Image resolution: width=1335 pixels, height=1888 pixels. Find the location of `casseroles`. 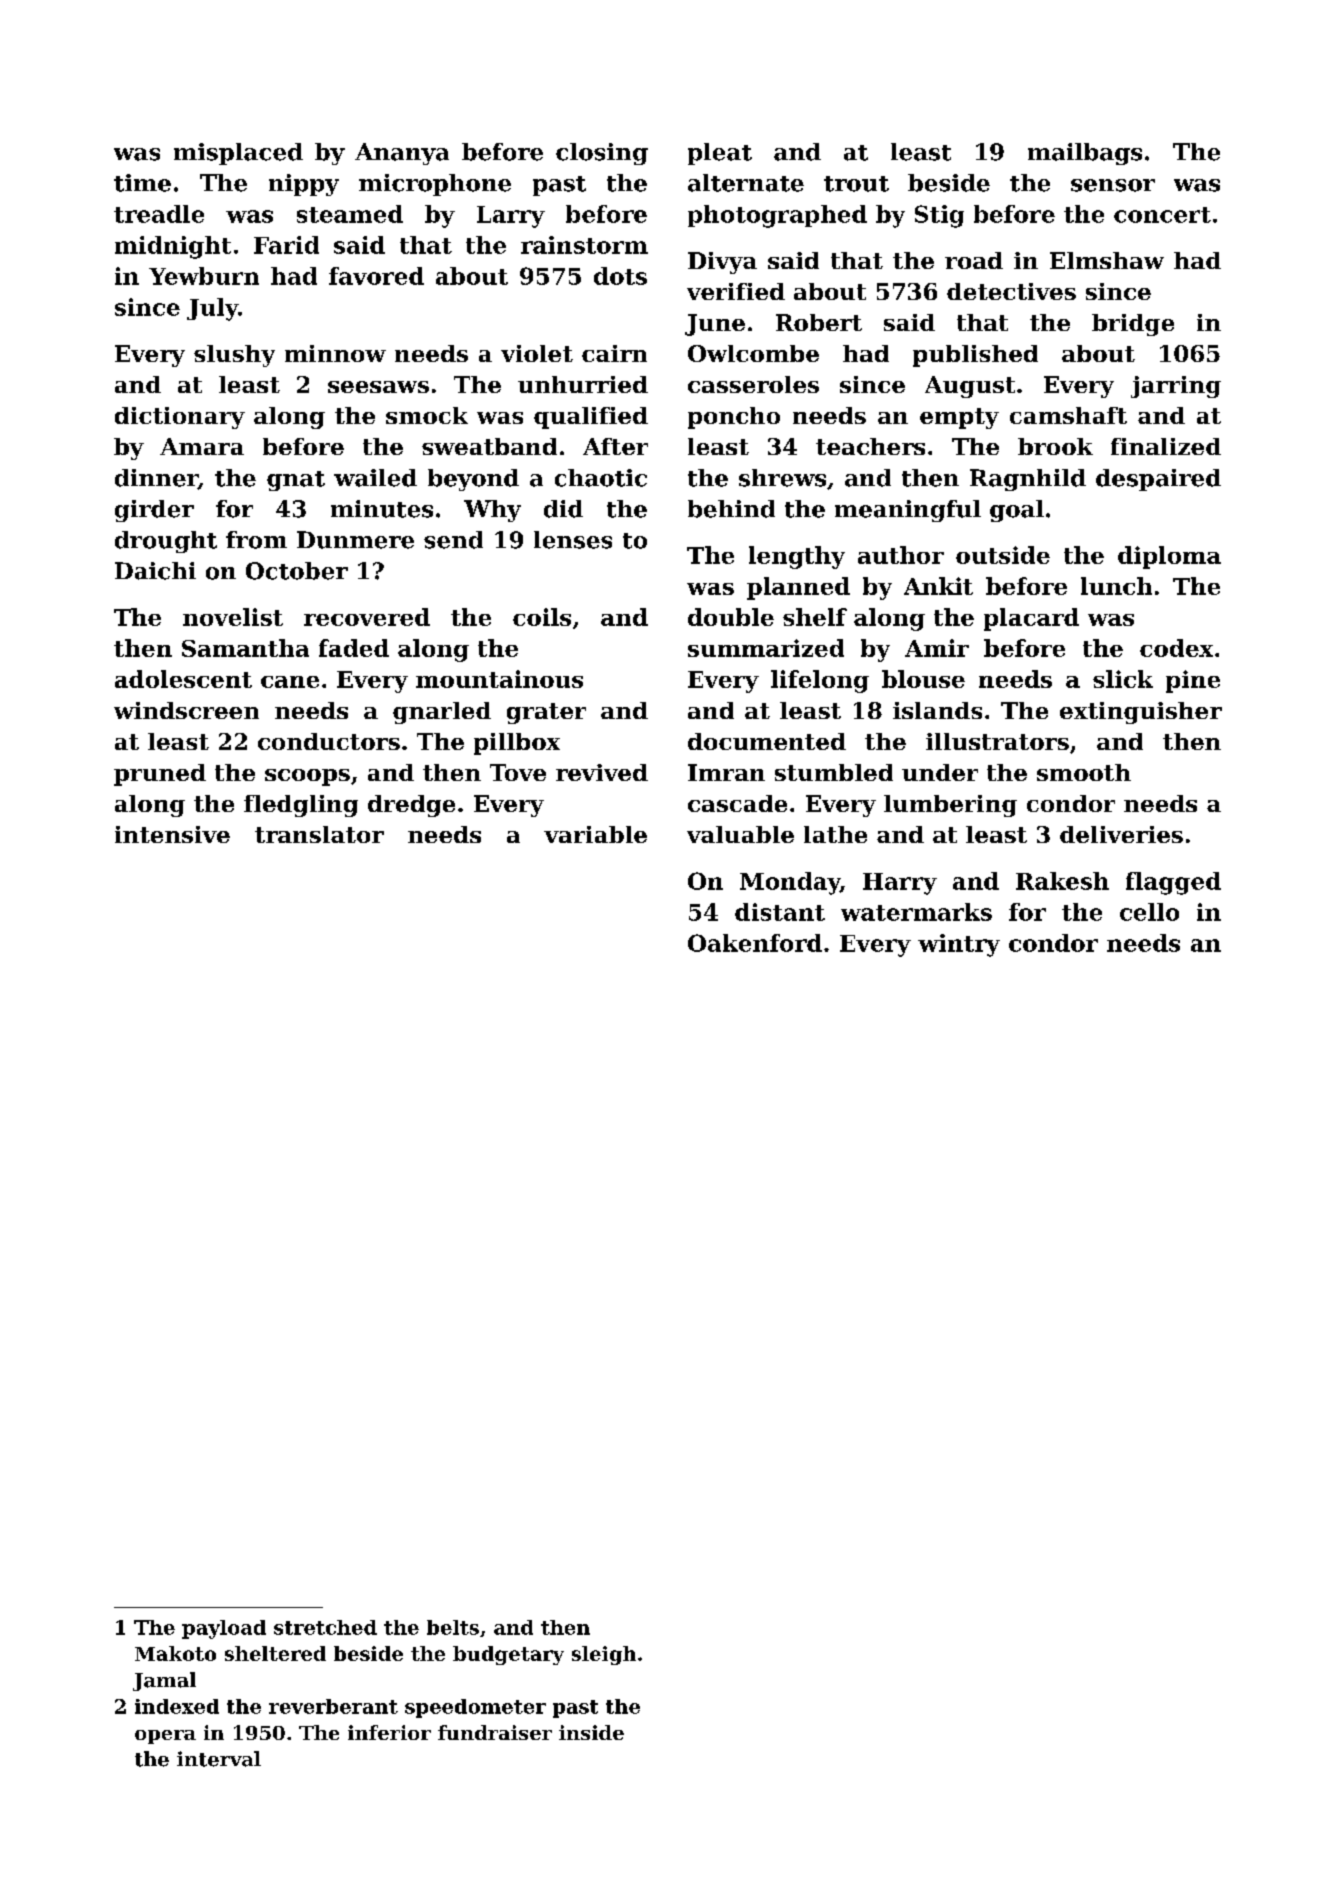

casseroles is located at coordinates (753, 384).
